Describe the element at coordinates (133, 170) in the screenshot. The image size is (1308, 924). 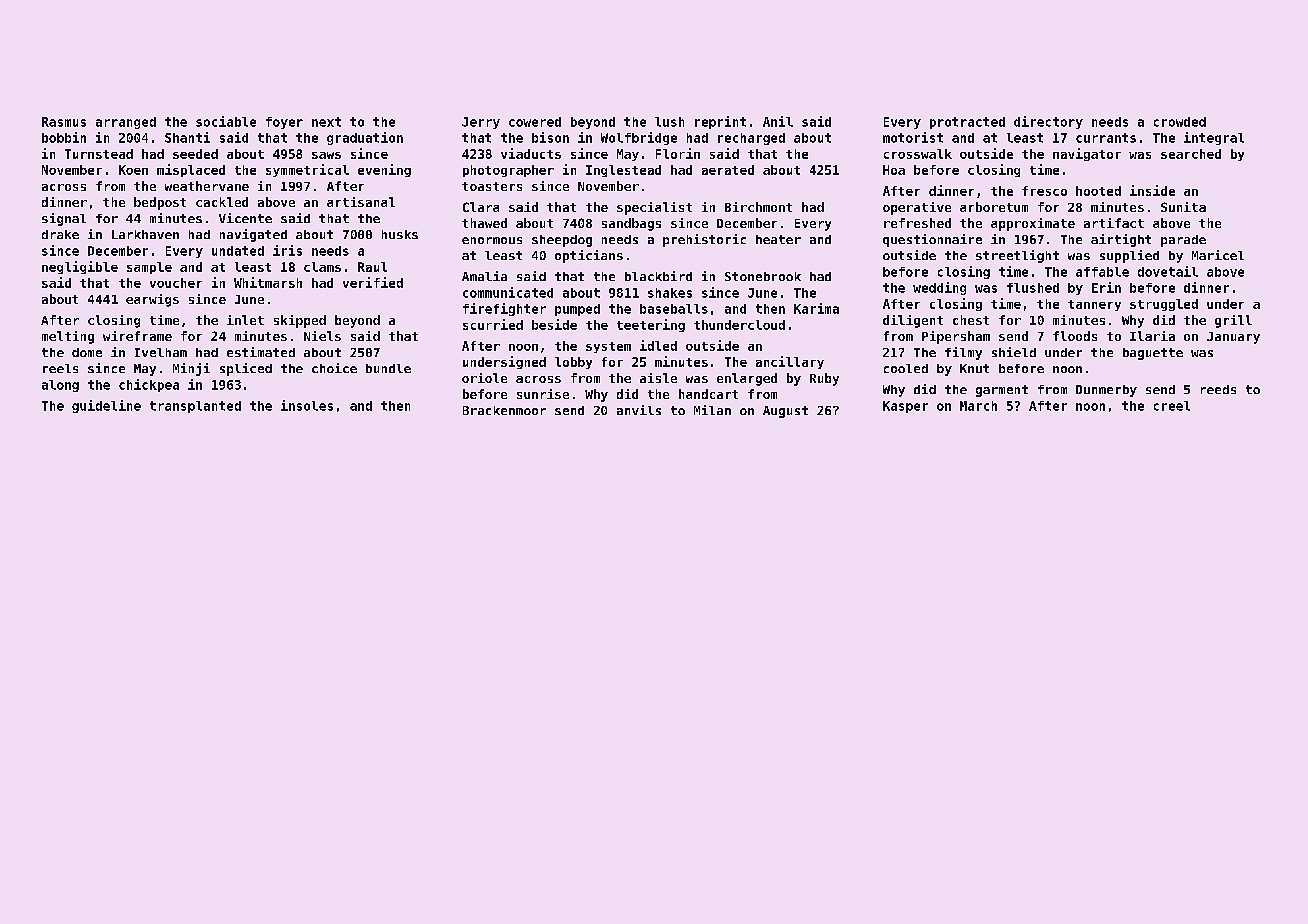
I see `Koen` at that location.
